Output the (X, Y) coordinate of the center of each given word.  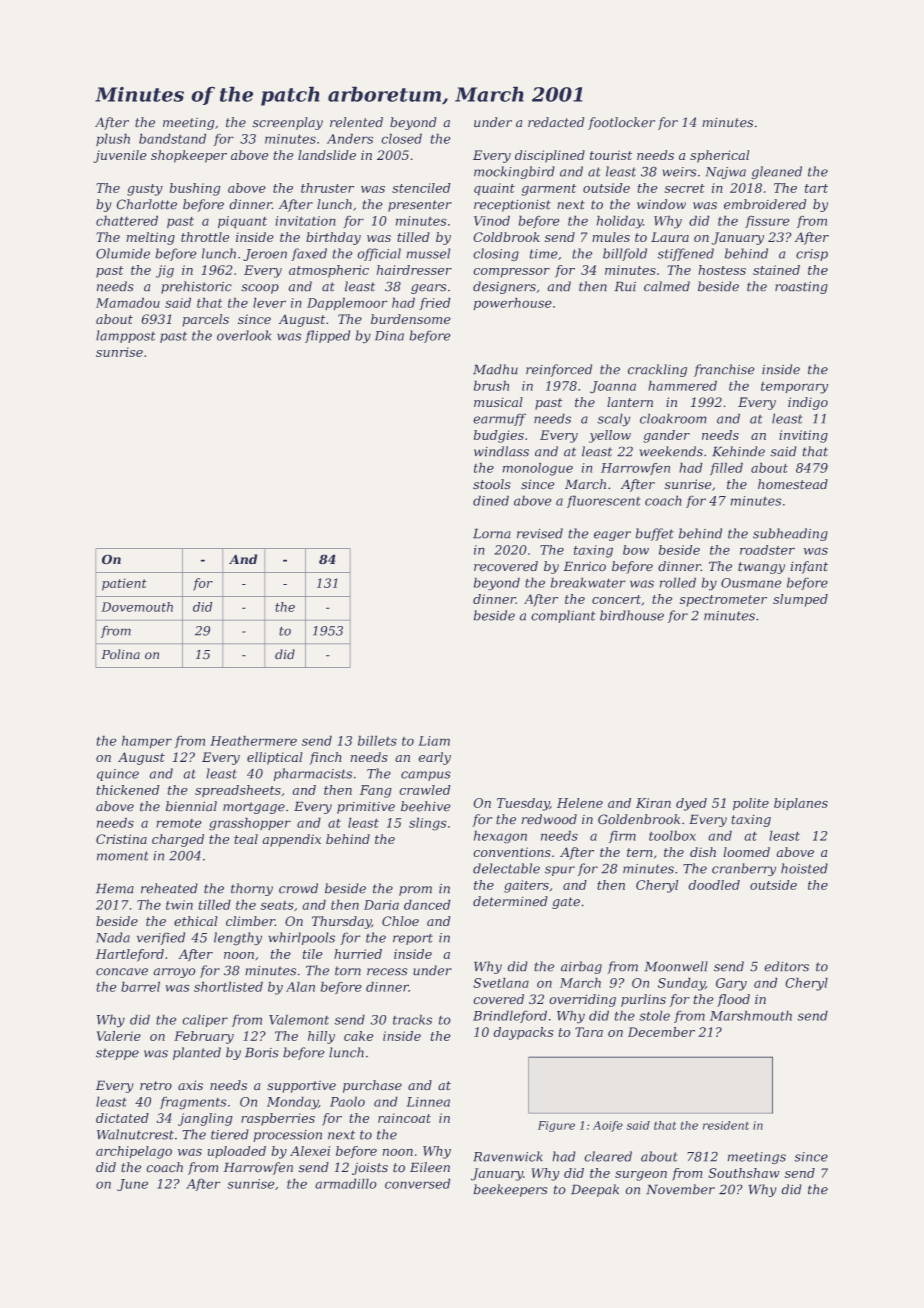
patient (124, 584)
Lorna (492, 533)
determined (510, 901)
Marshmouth (751, 1015)
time (544, 254)
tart (816, 188)
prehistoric (196, 287)
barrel (140, 986)
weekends (671, 451)
